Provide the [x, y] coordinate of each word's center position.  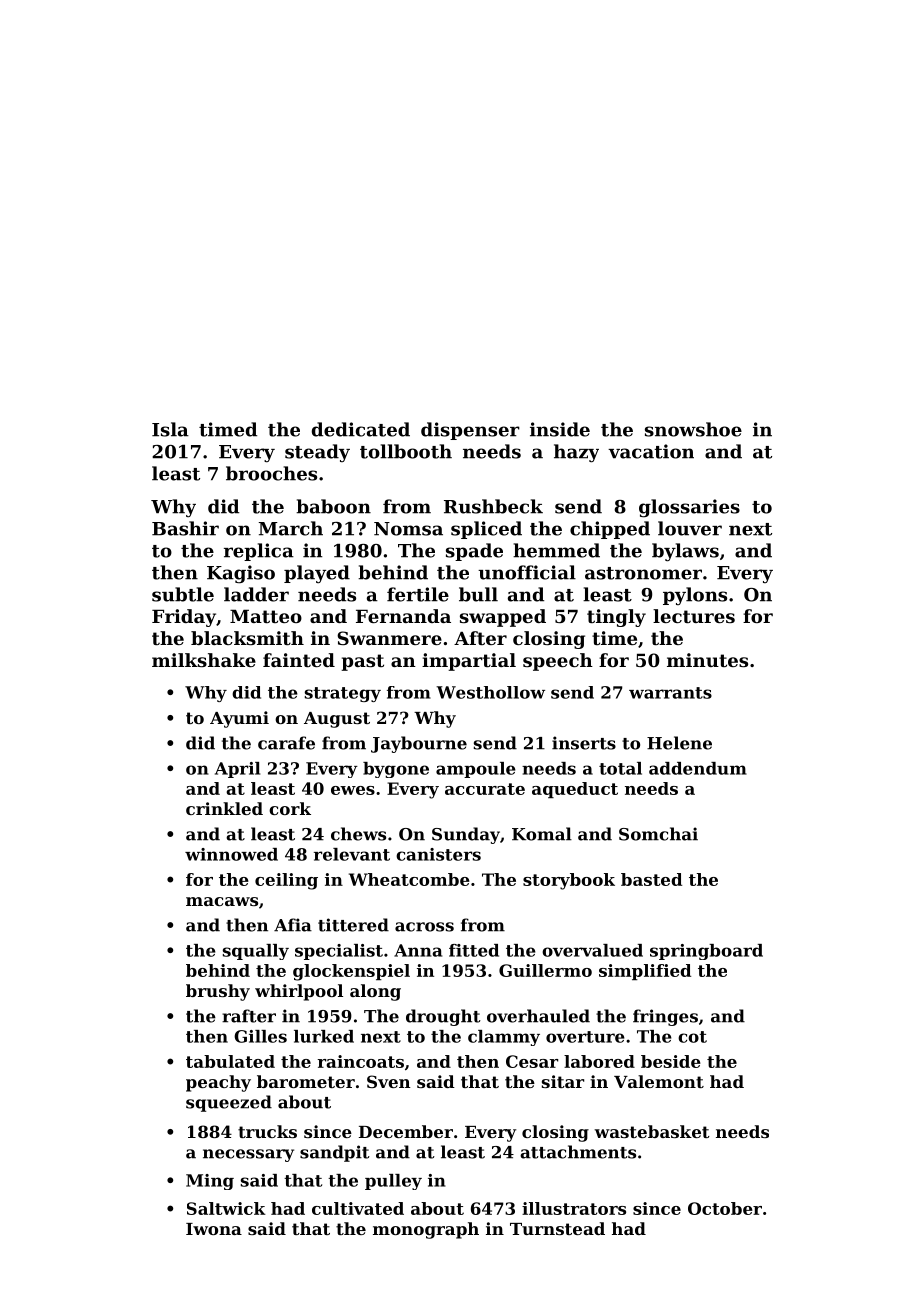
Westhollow [490, 692]
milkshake [204, 660]
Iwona [214, 1229]
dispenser [470, 431]
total [620, 768]
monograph [426, 1230]
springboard [706, 952]
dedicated [361, 429]
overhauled [538, 1016]
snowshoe [693, 429]
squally [256, 952]
